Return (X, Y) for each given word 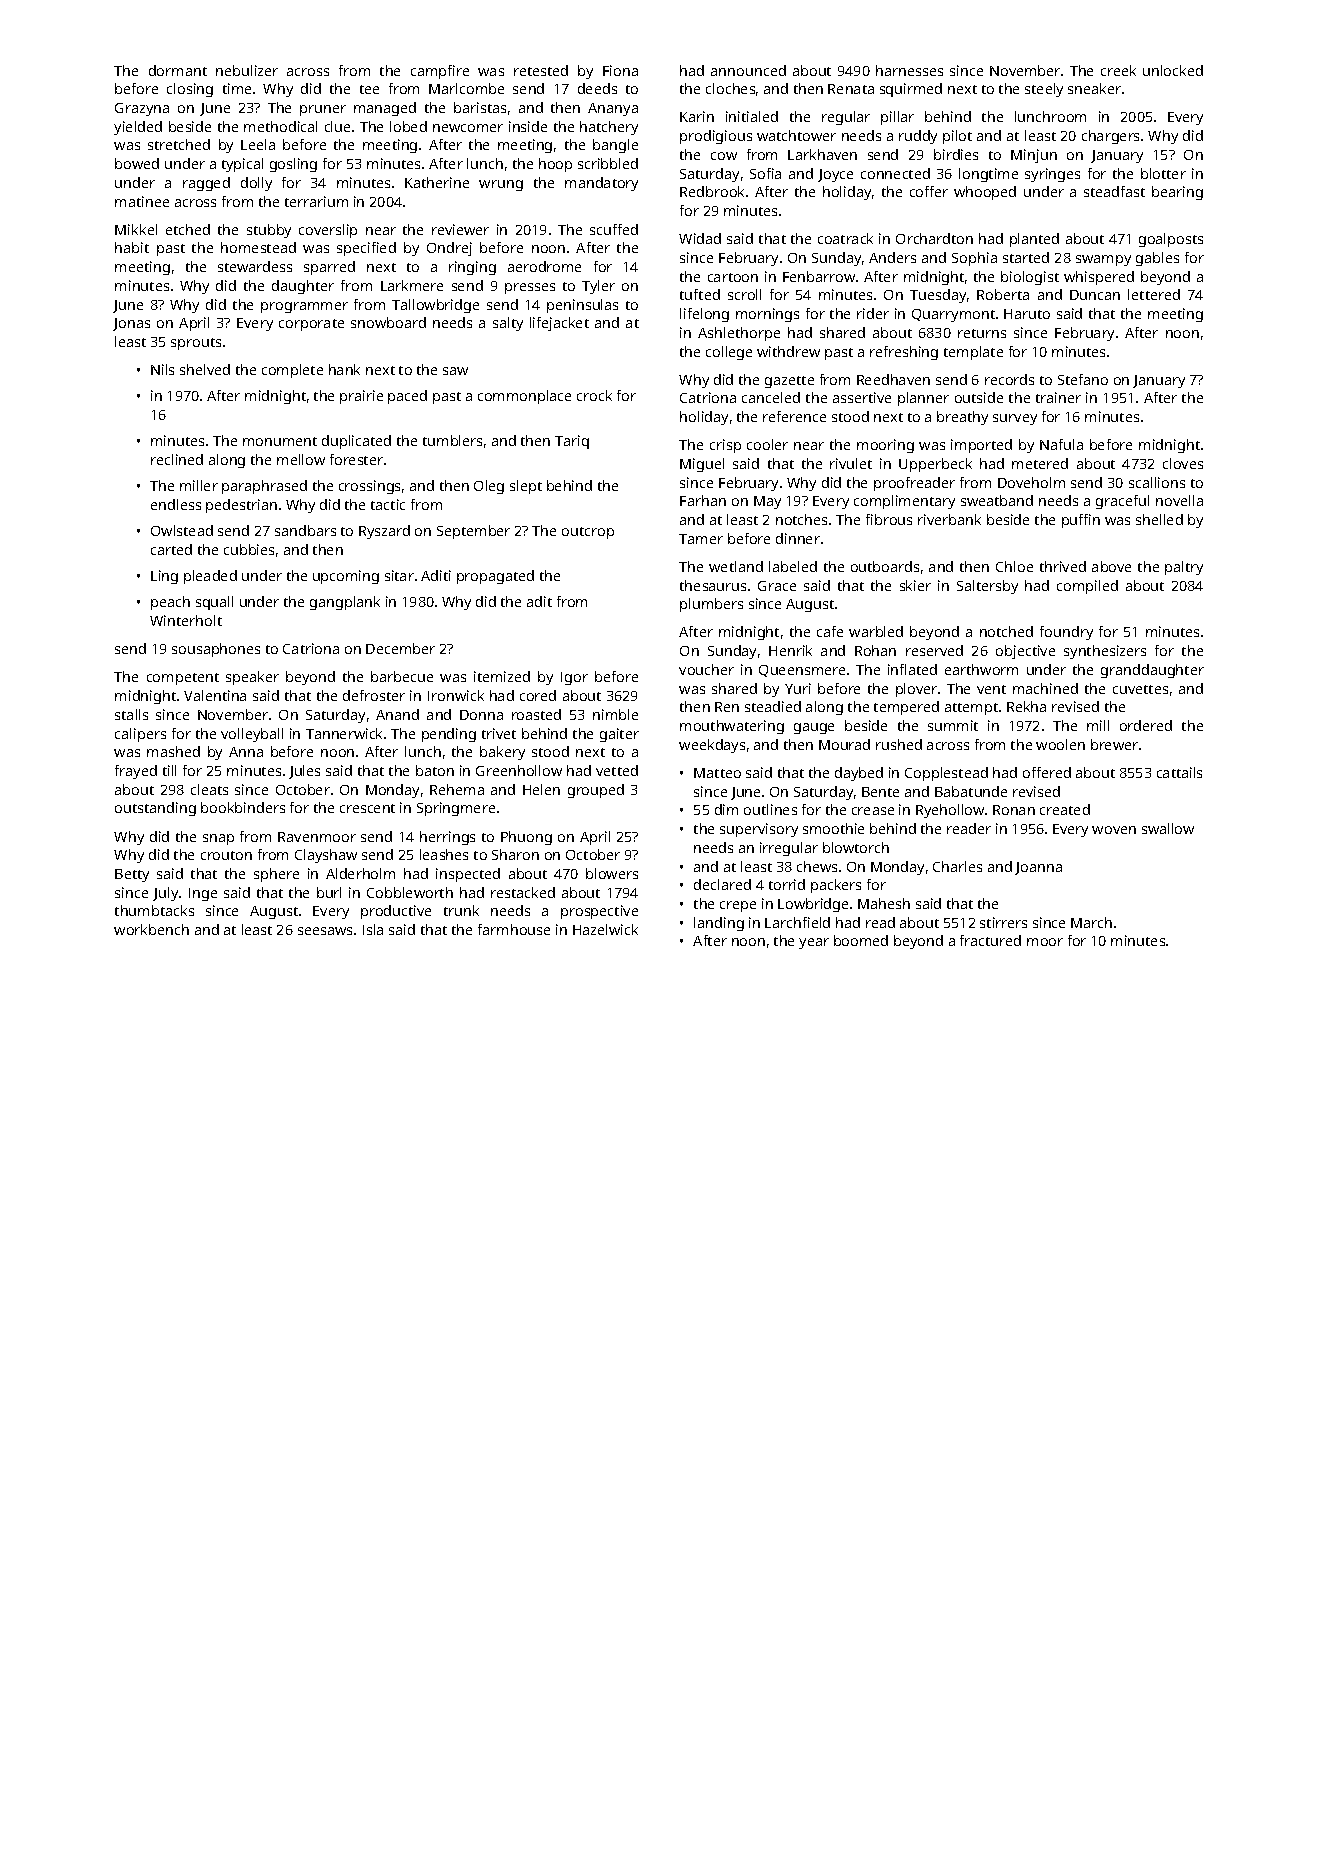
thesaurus (713, 585)
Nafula (1061, 444)
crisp (725, 446)
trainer (1058, 397)
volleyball (252, 735)
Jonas (131, 324)
